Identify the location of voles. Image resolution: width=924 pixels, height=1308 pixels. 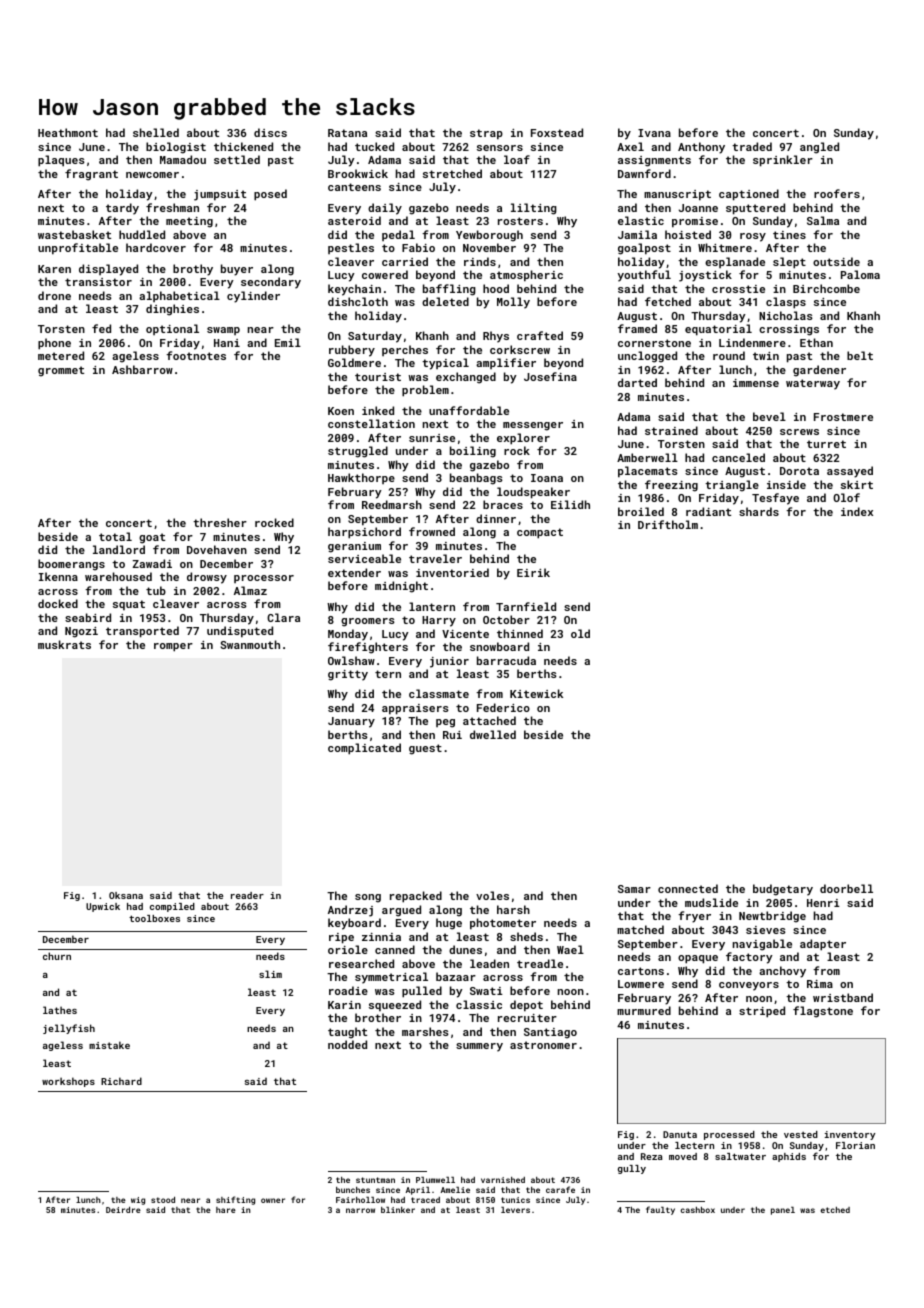
(492, 895).
